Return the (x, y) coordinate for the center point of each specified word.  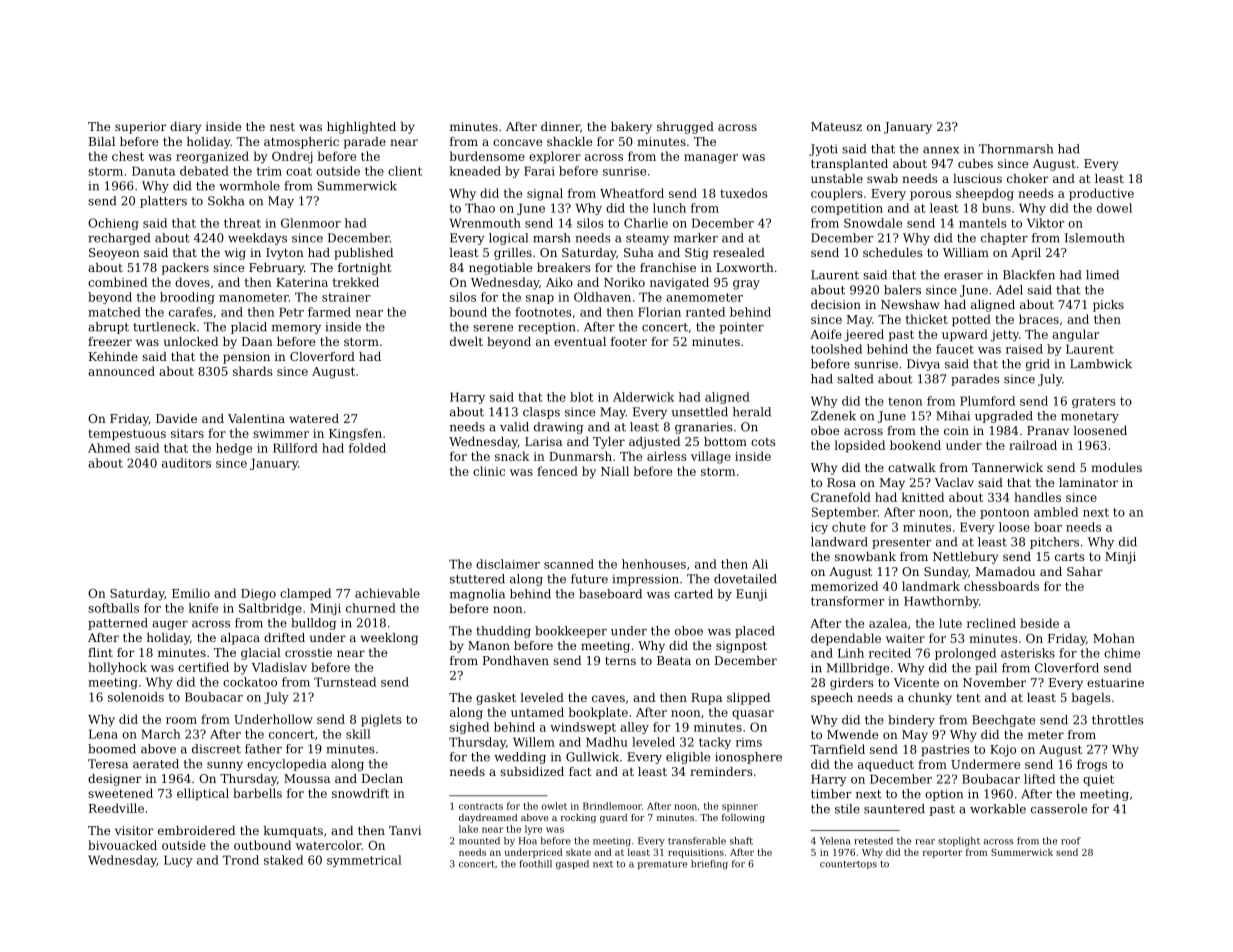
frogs (1092, 765)
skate (578, 852)
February (276, 269)
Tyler (609, 443)
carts (1070, 557)
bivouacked (122, 845)
